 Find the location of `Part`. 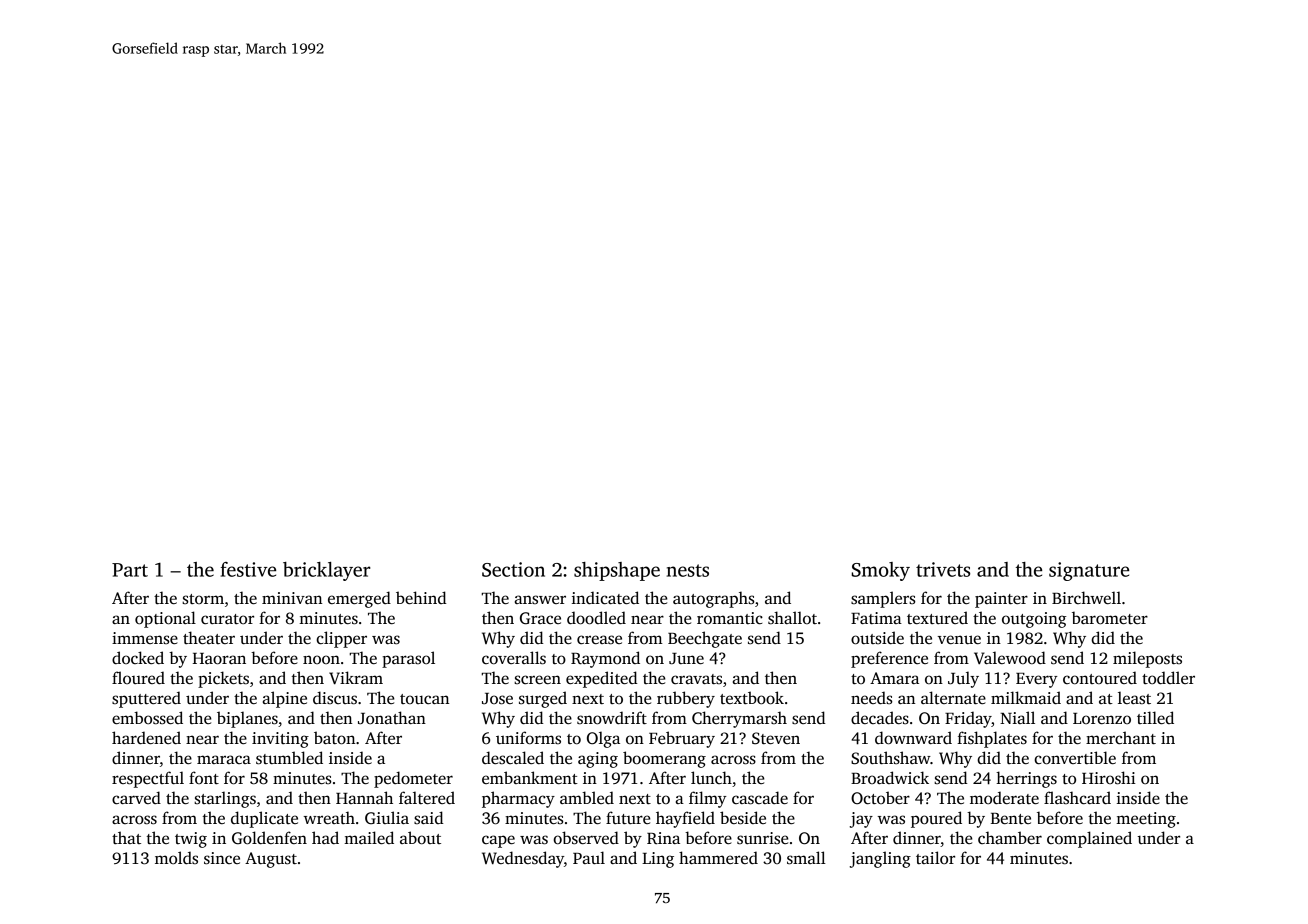

Part is located at coordinates (130, 570).
